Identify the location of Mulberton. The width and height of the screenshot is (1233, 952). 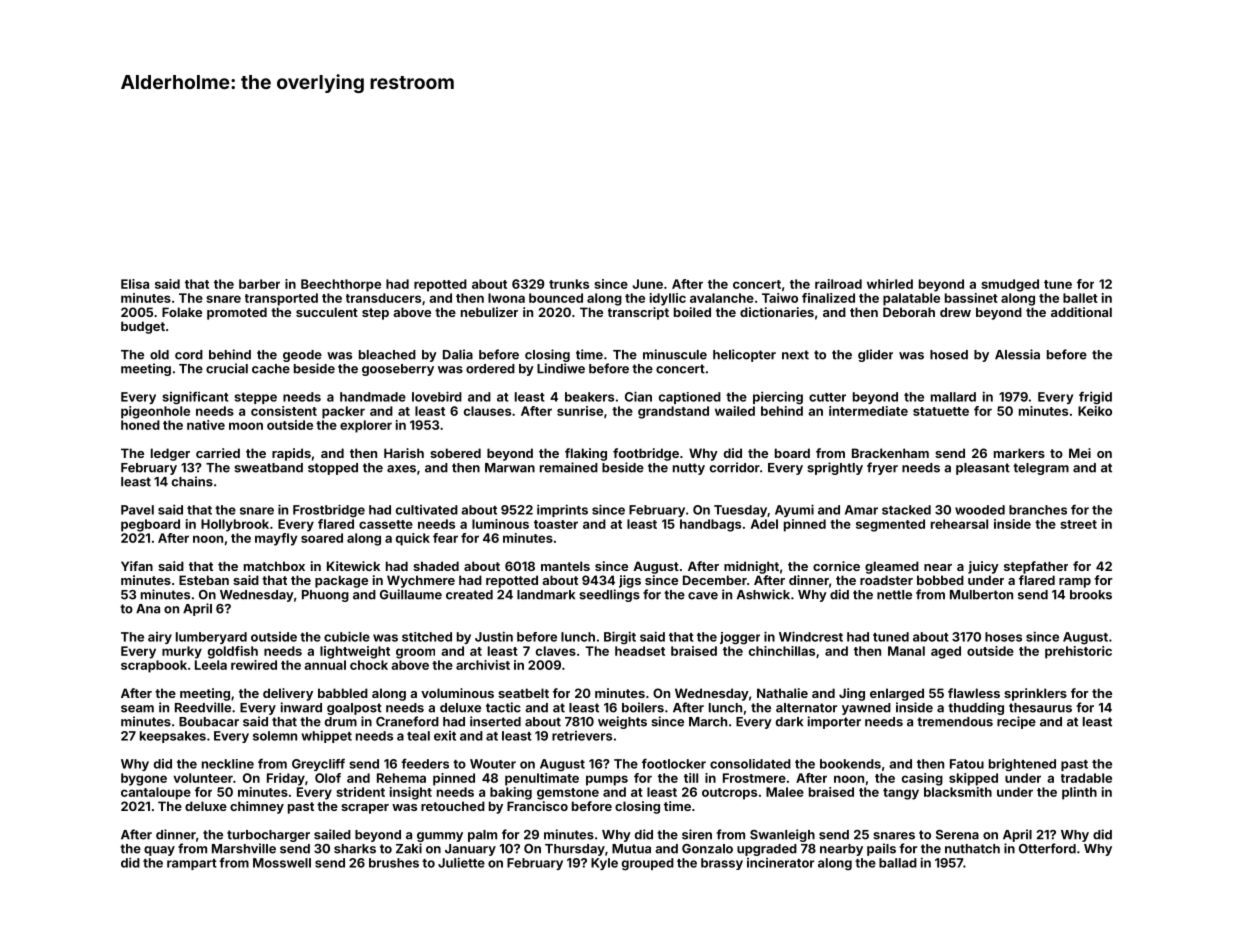
(981, 595).
